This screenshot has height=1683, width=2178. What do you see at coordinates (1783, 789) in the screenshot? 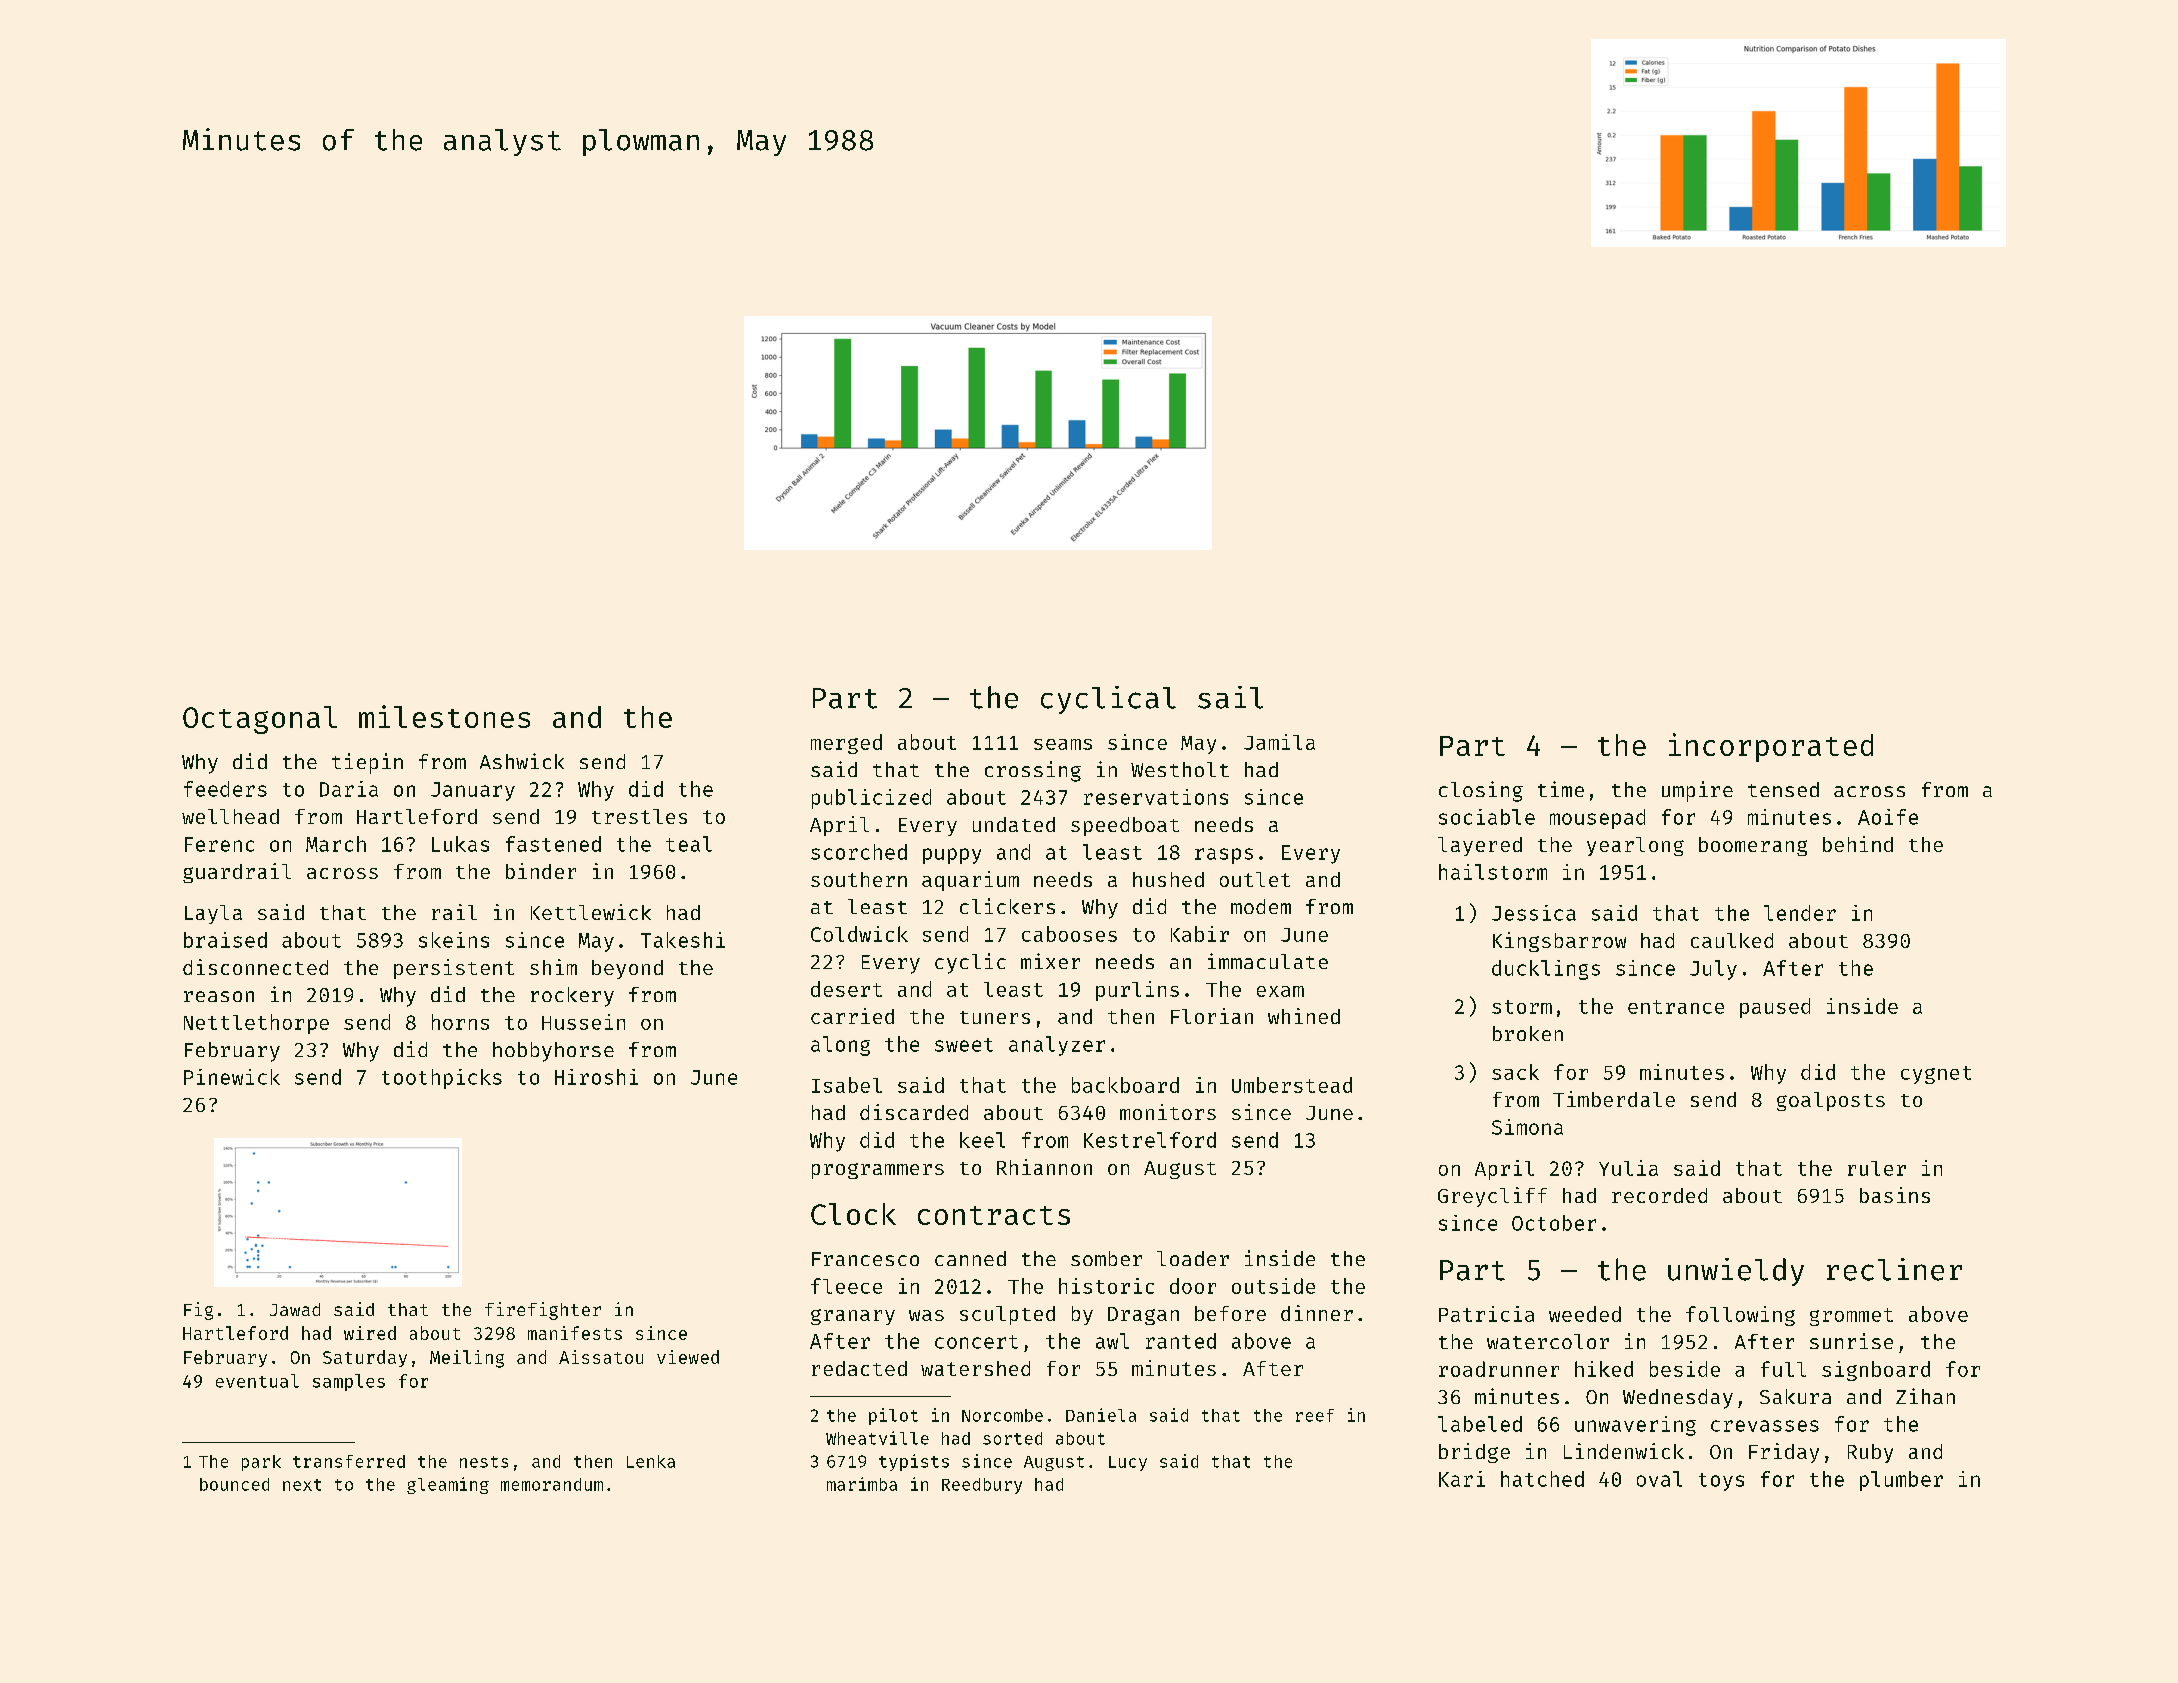
I see `tensed` at bounding box center [1783, 789].
